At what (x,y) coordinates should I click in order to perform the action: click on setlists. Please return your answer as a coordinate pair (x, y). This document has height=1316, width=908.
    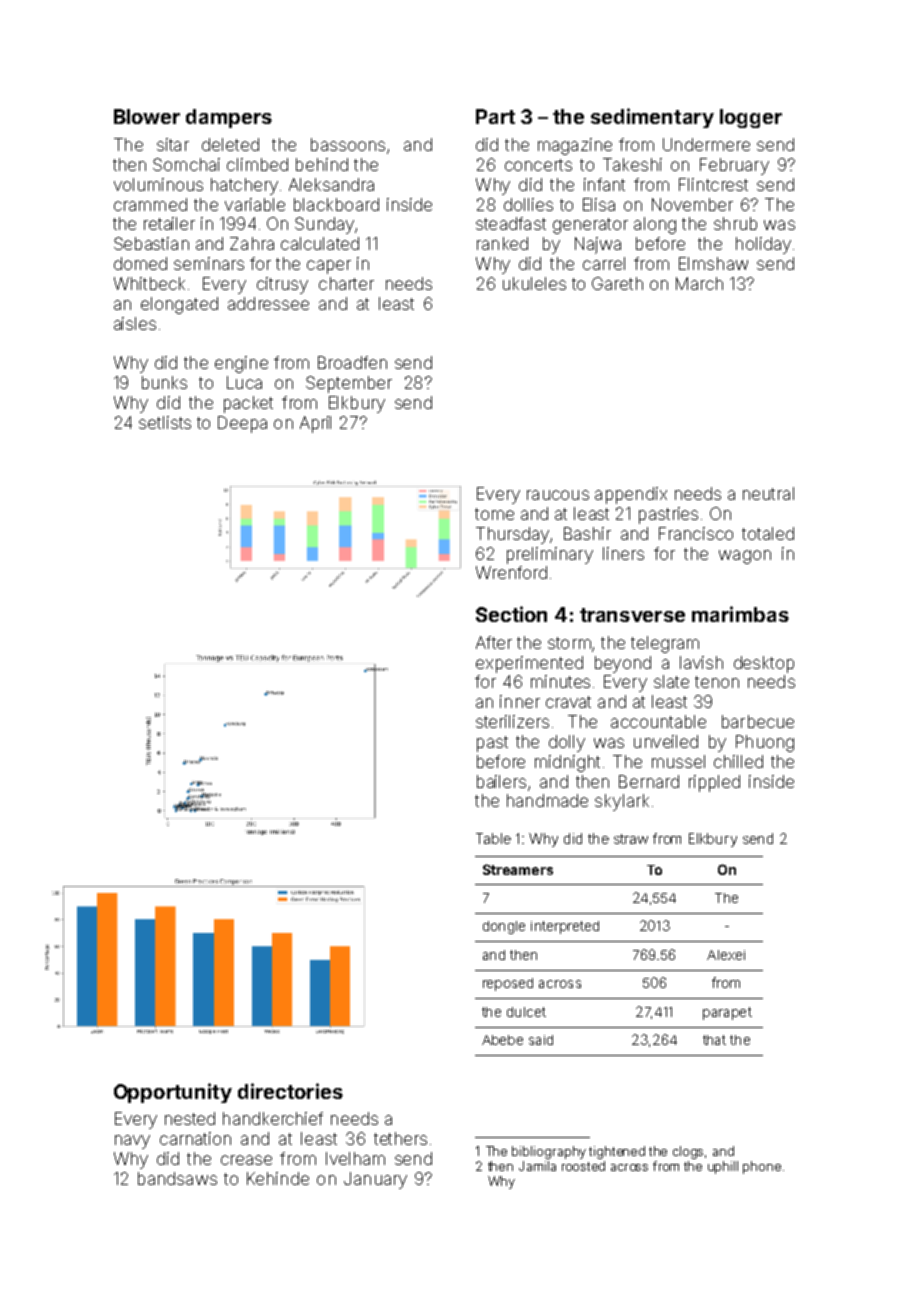
    Looking at the image, I should click on (165, 422).
